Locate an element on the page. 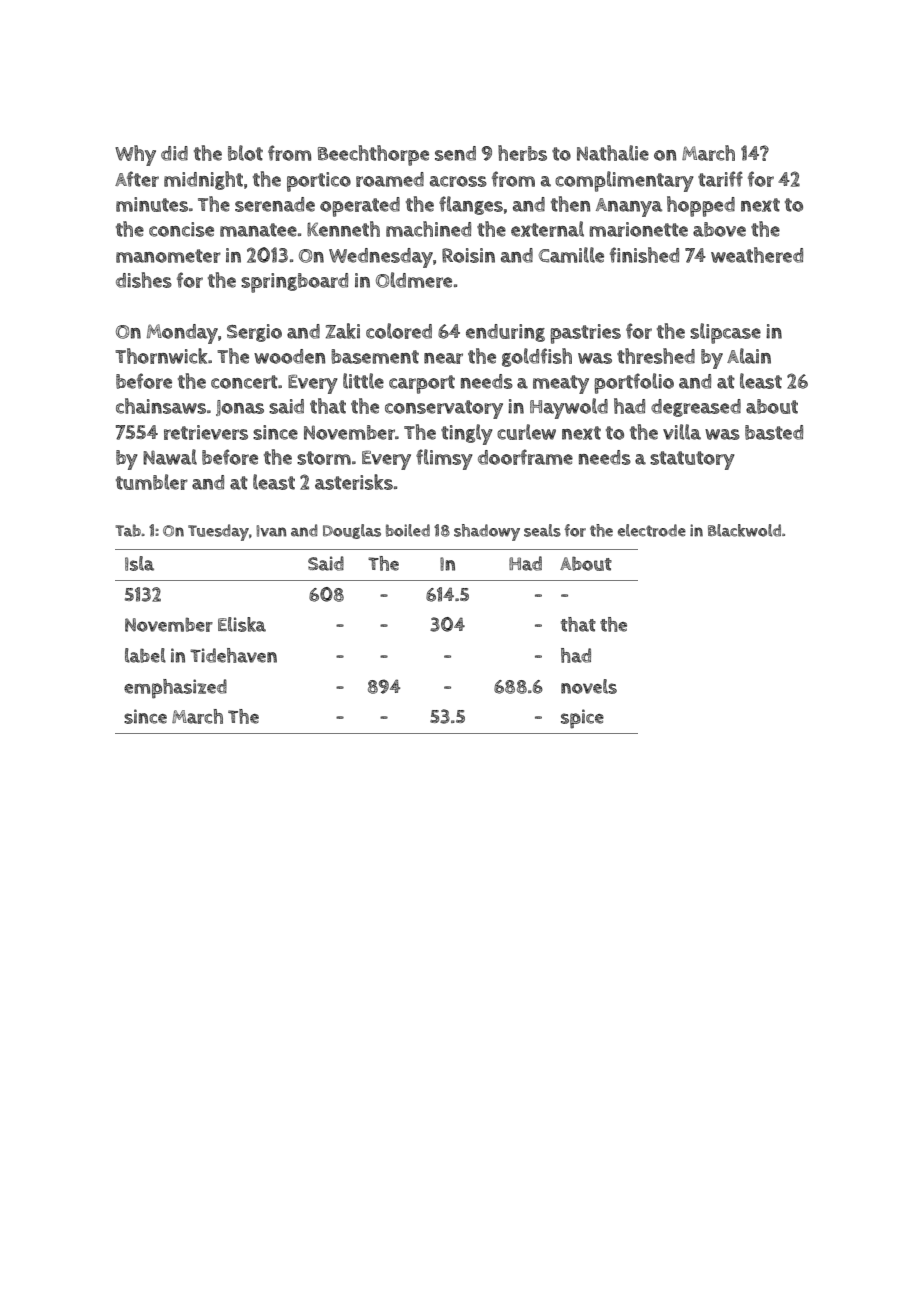 This image has height=1314, width=924. across is located at coordinates (458, 181).
